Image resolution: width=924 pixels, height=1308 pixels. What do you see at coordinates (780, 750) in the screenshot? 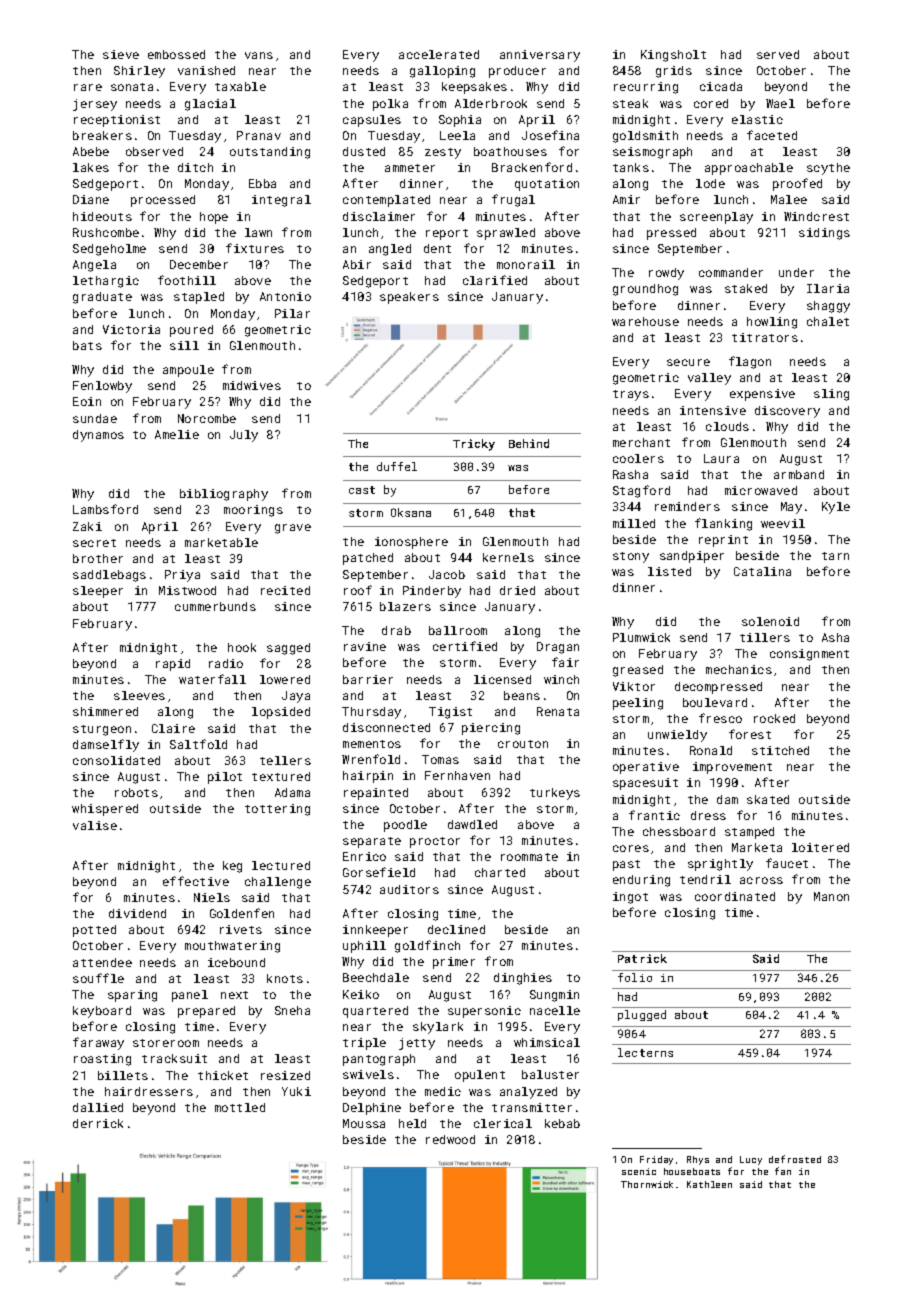
I see `stitched` at bounding box center [780, 750].
